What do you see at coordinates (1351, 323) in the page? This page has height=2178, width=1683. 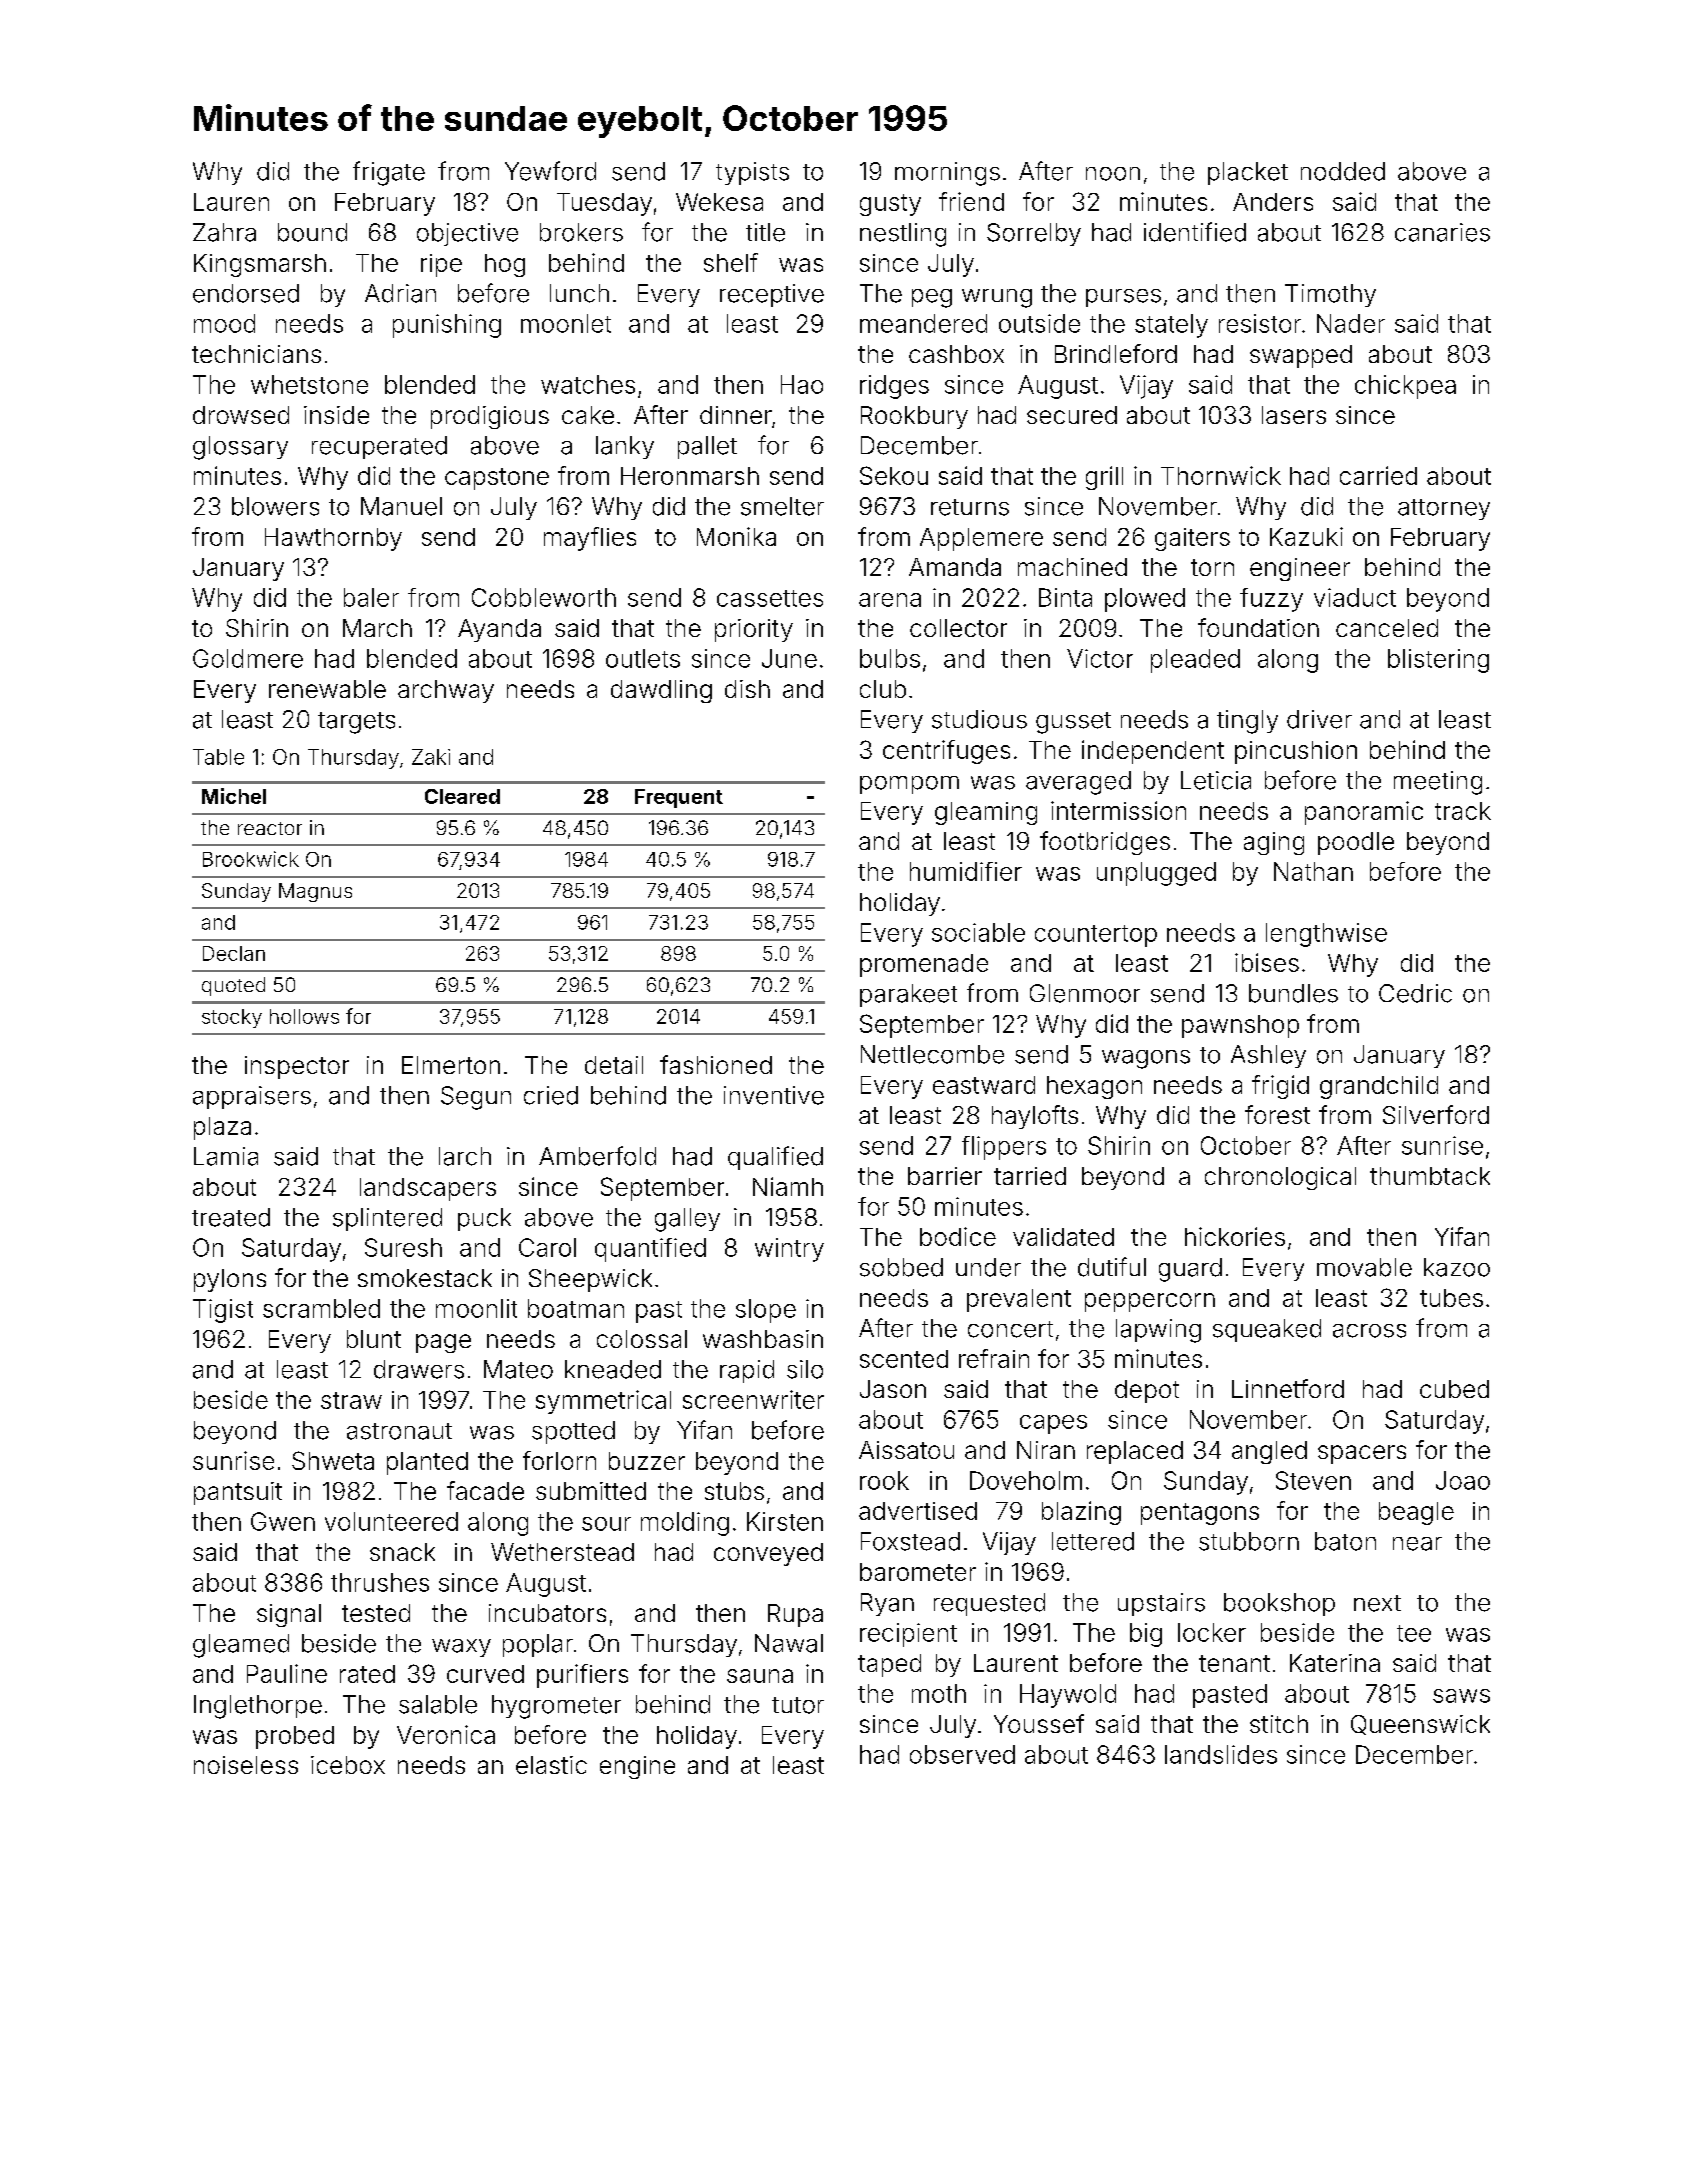 I see `Nader` at bounding box center [1351, 323].
